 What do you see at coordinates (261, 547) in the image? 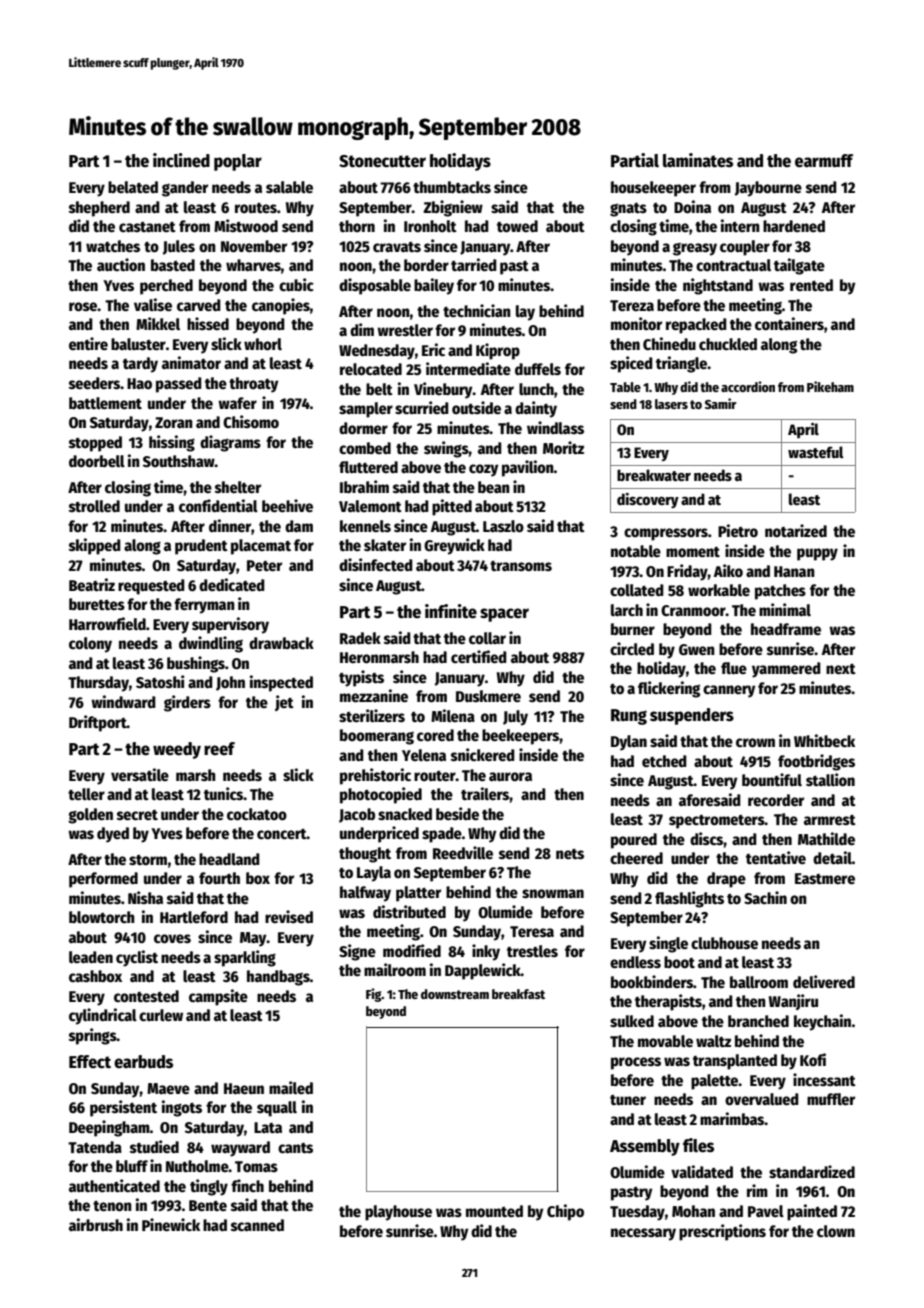
I see `placemat` at bounding box center [261, 547].
